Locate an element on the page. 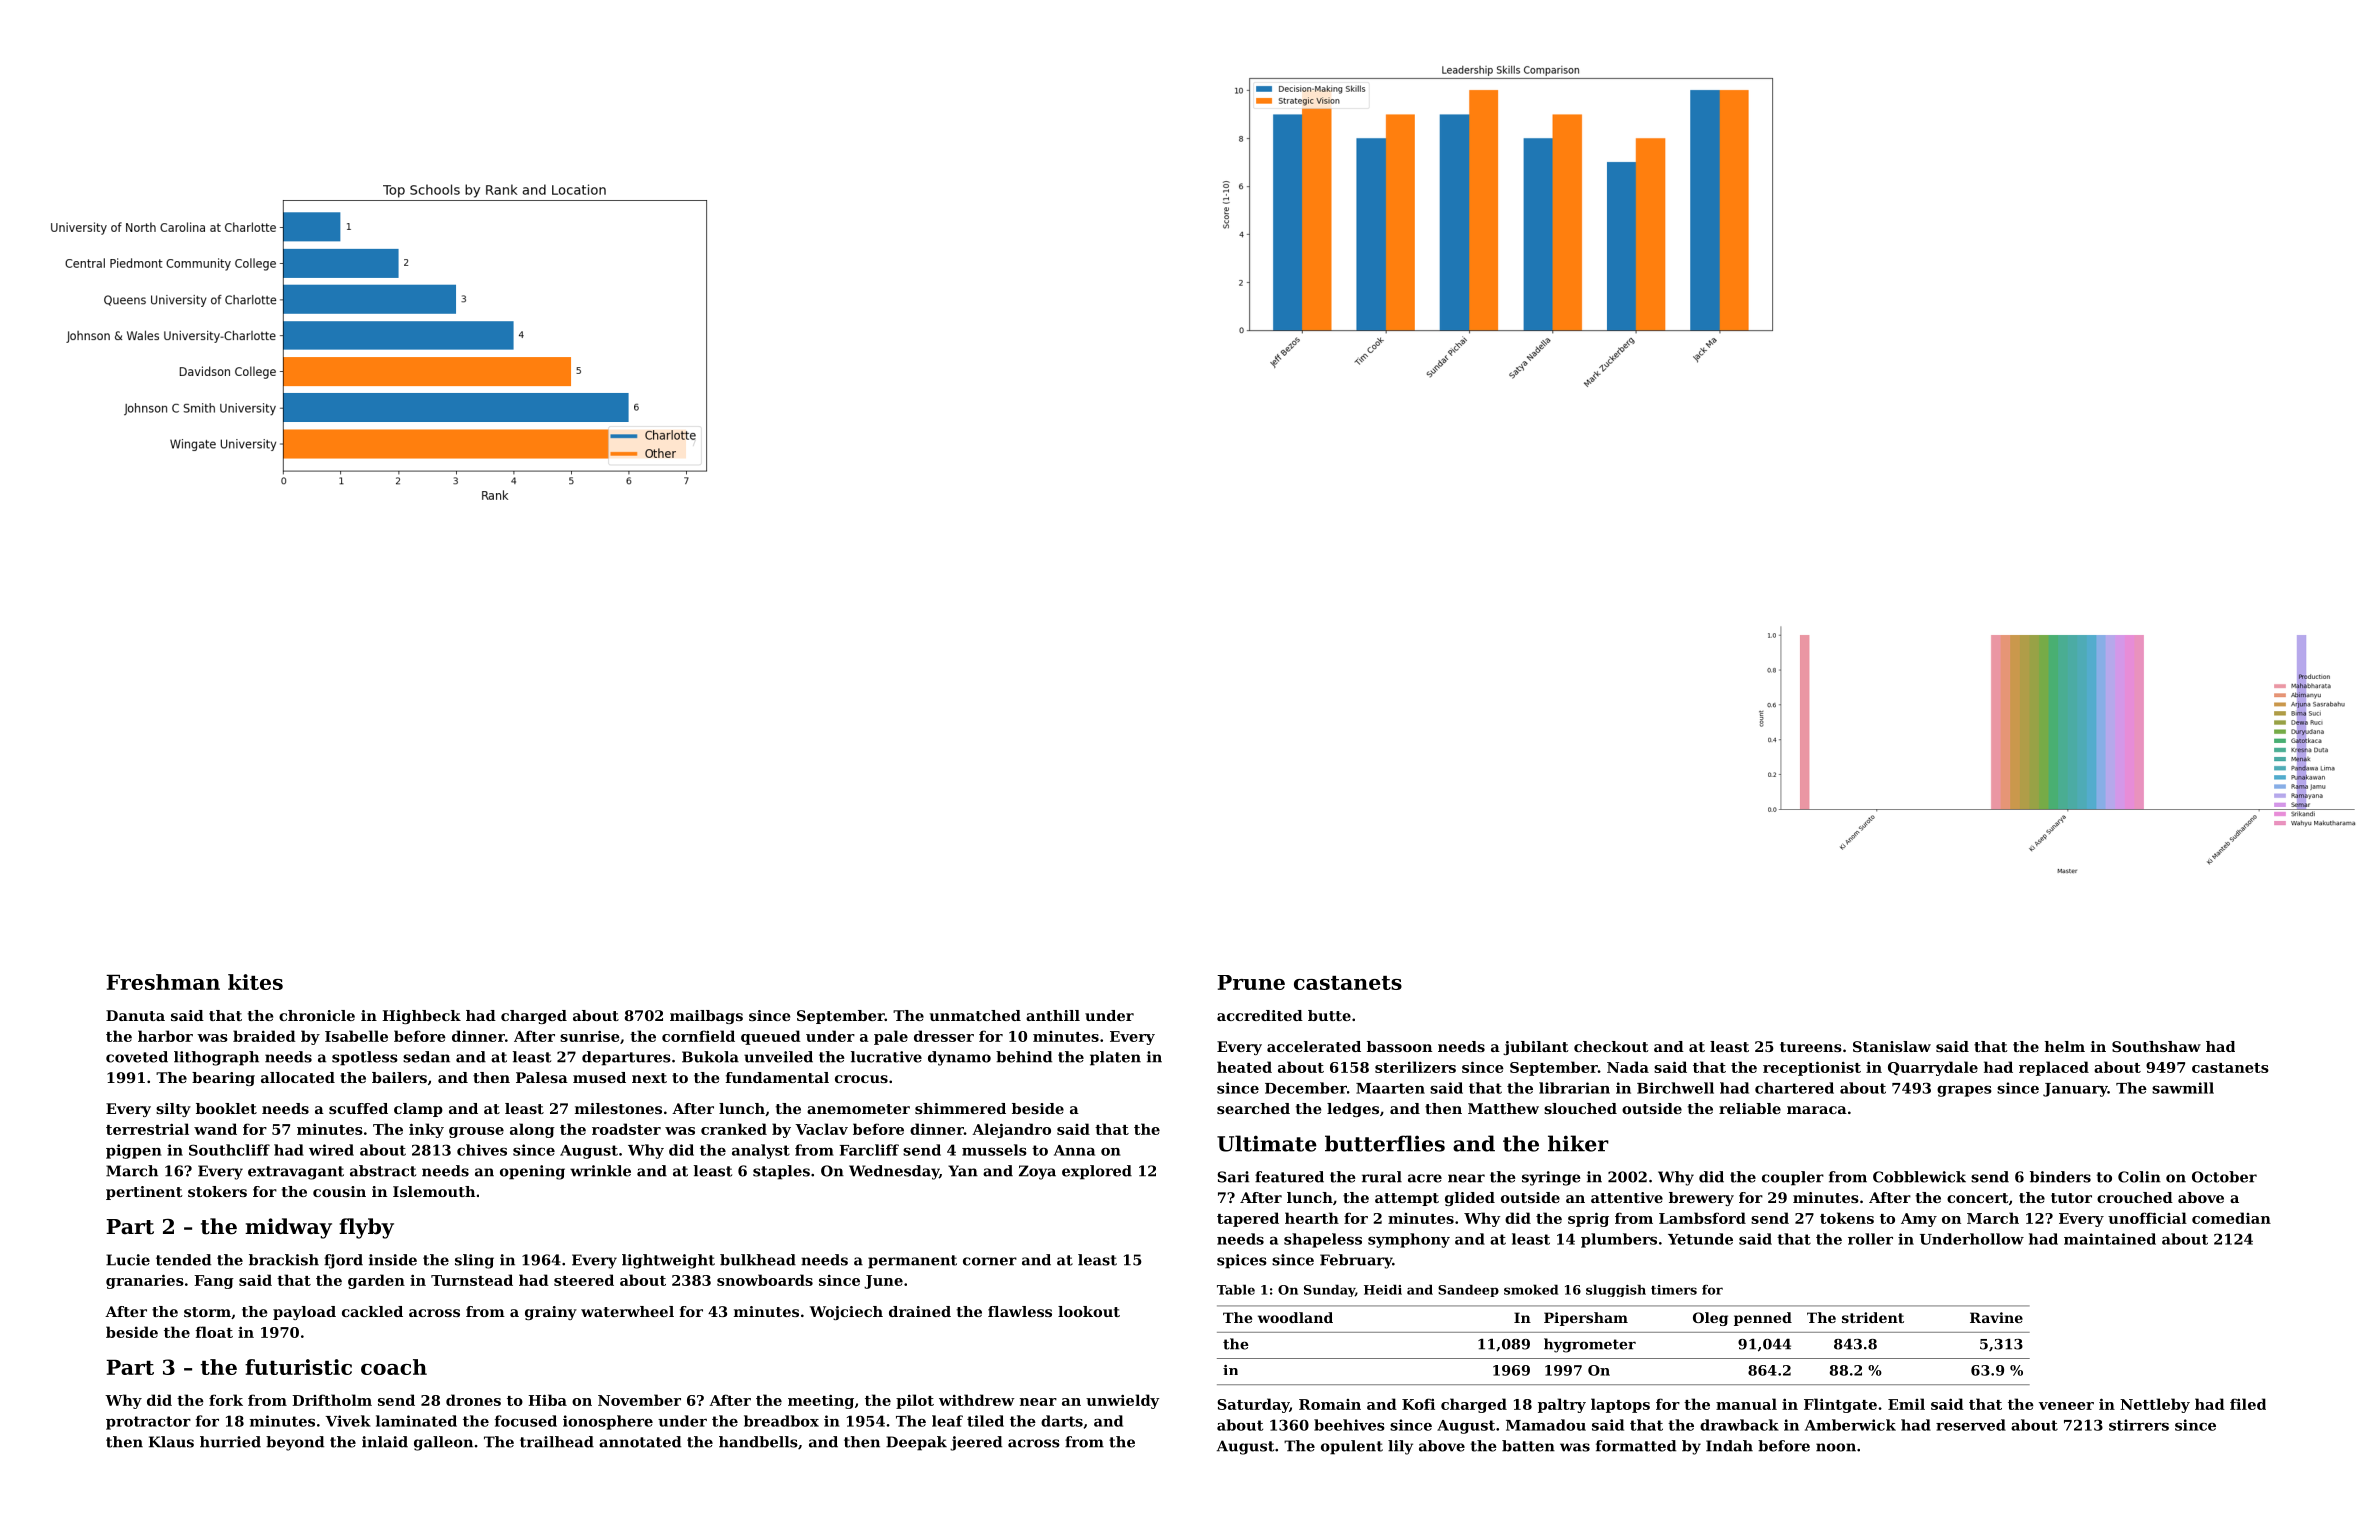 Image resolution: width=2380 pixels, height=1540 pixels. chronicle is located at coordinates (317, 1015).
